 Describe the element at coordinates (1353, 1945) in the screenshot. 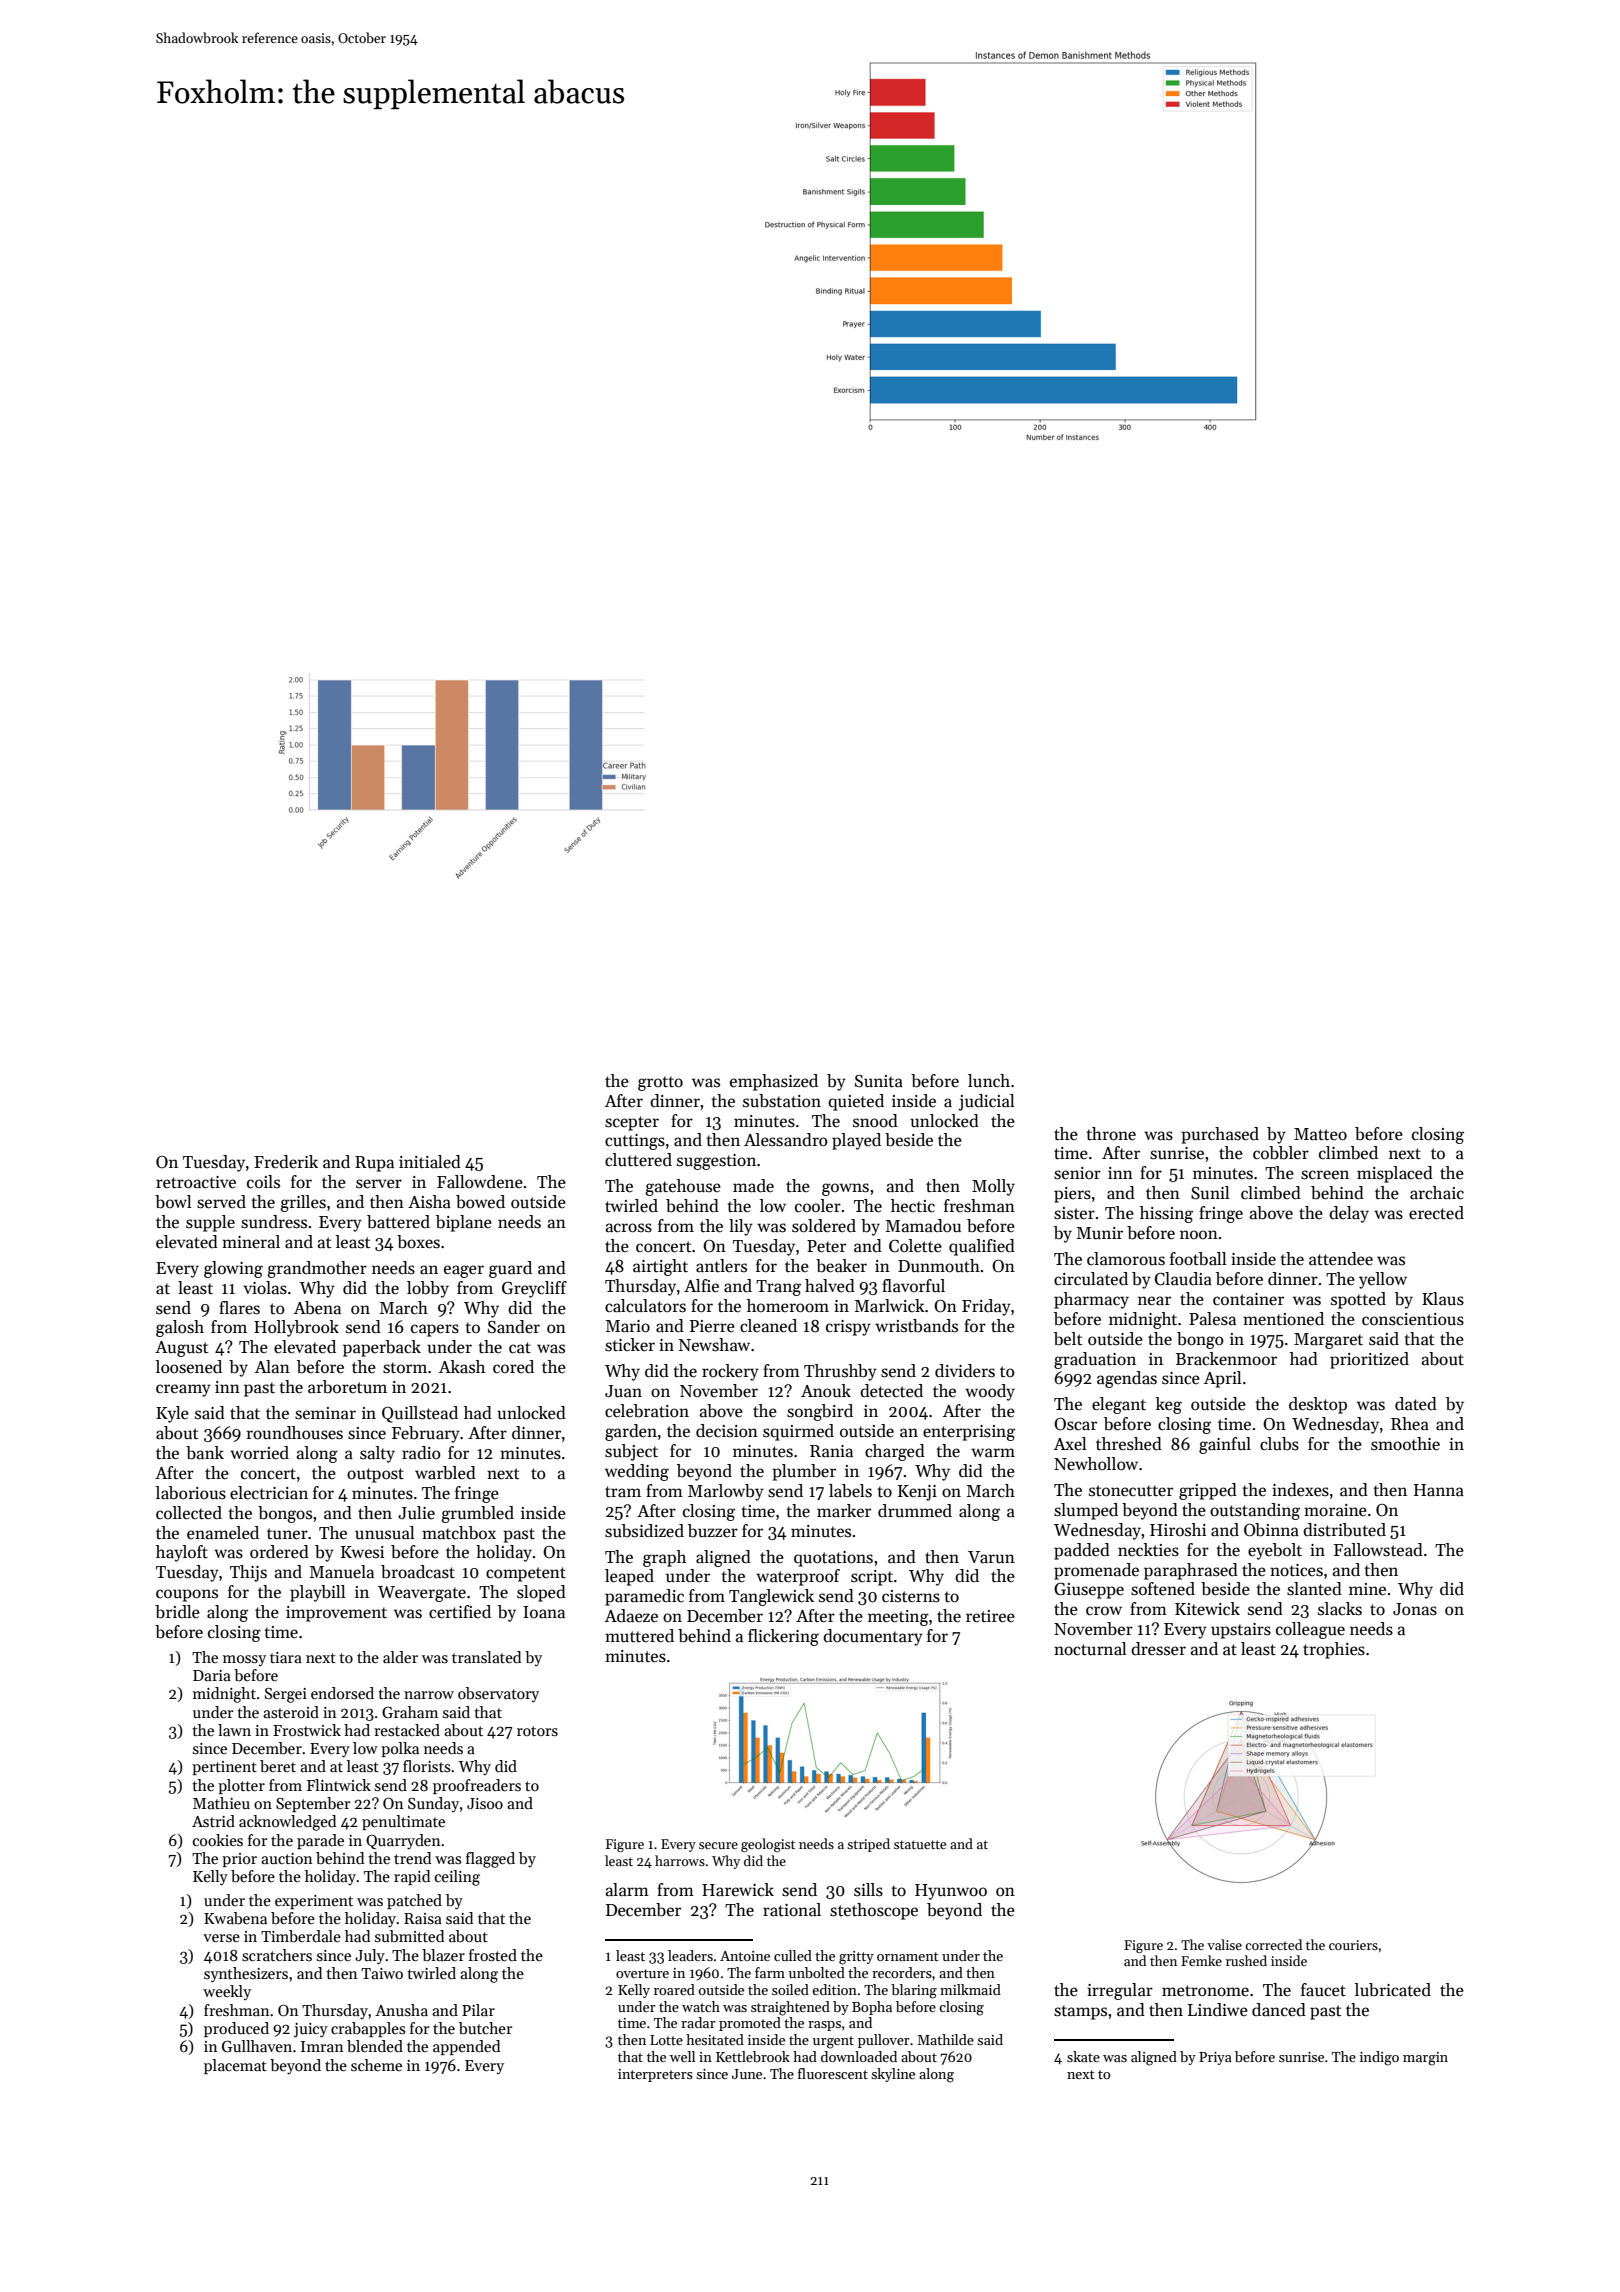

I see `couriers` at that location.
